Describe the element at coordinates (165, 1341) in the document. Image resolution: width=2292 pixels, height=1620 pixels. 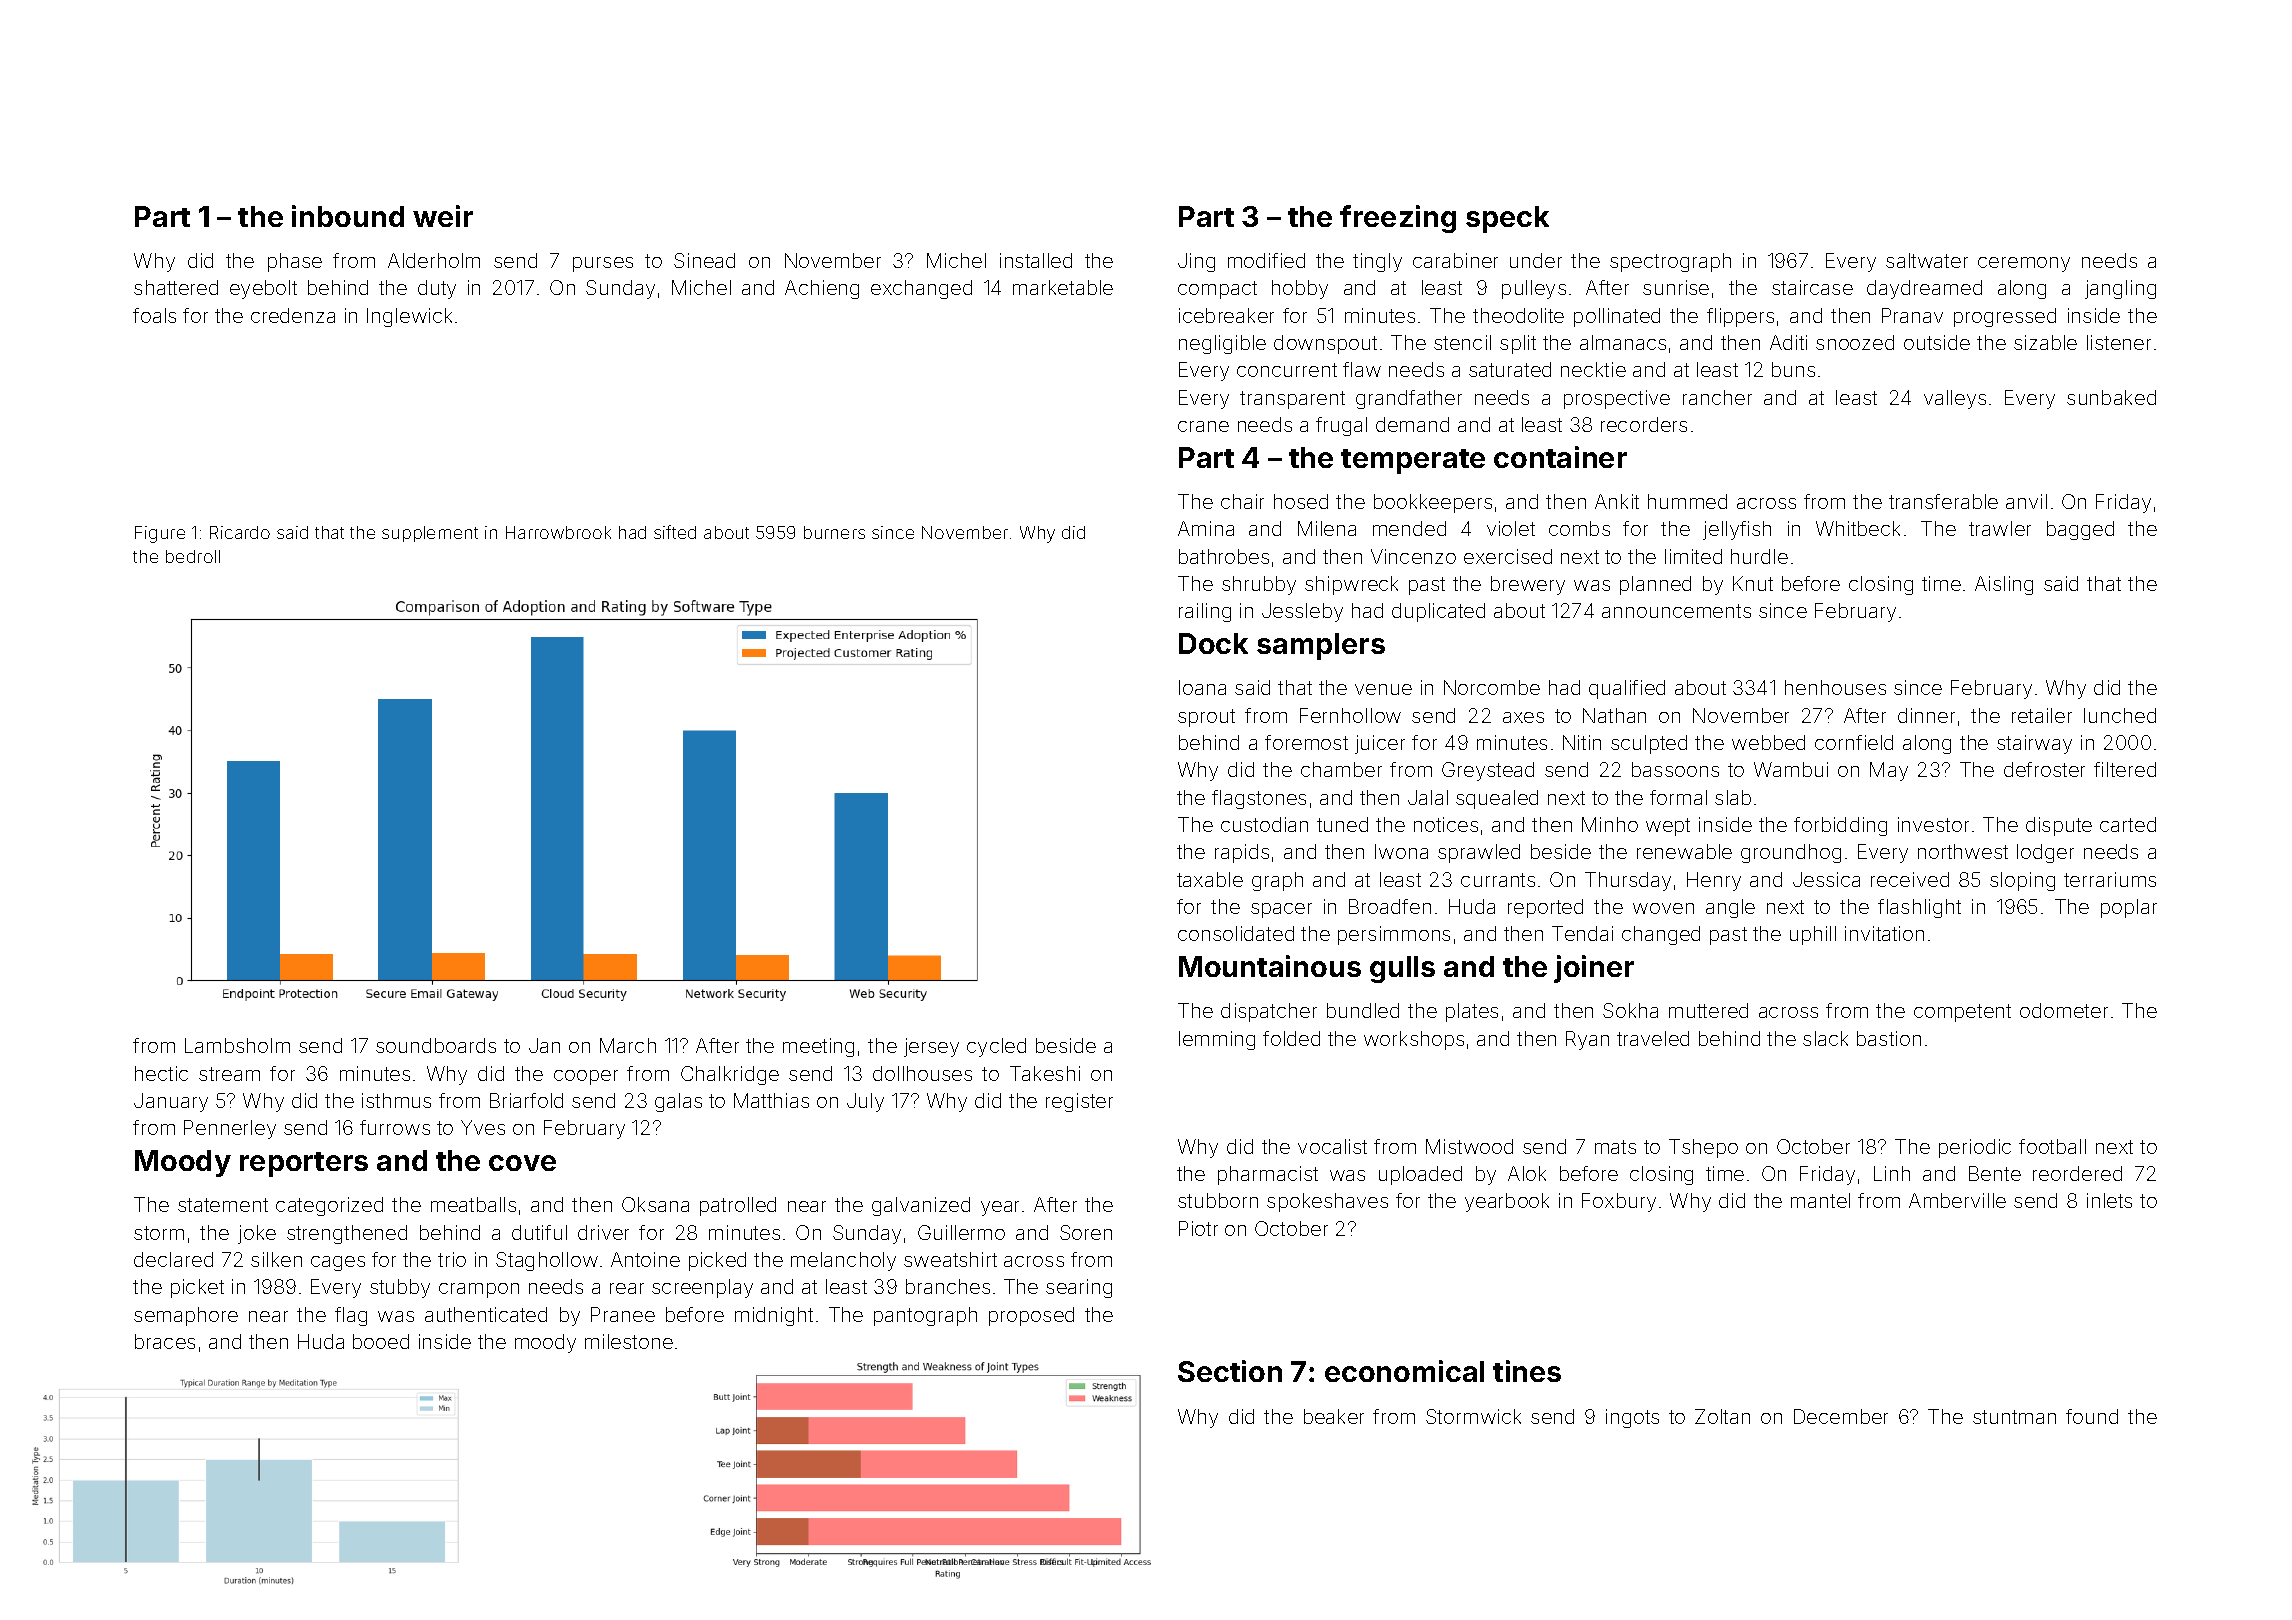
I see `braces` at that location.
